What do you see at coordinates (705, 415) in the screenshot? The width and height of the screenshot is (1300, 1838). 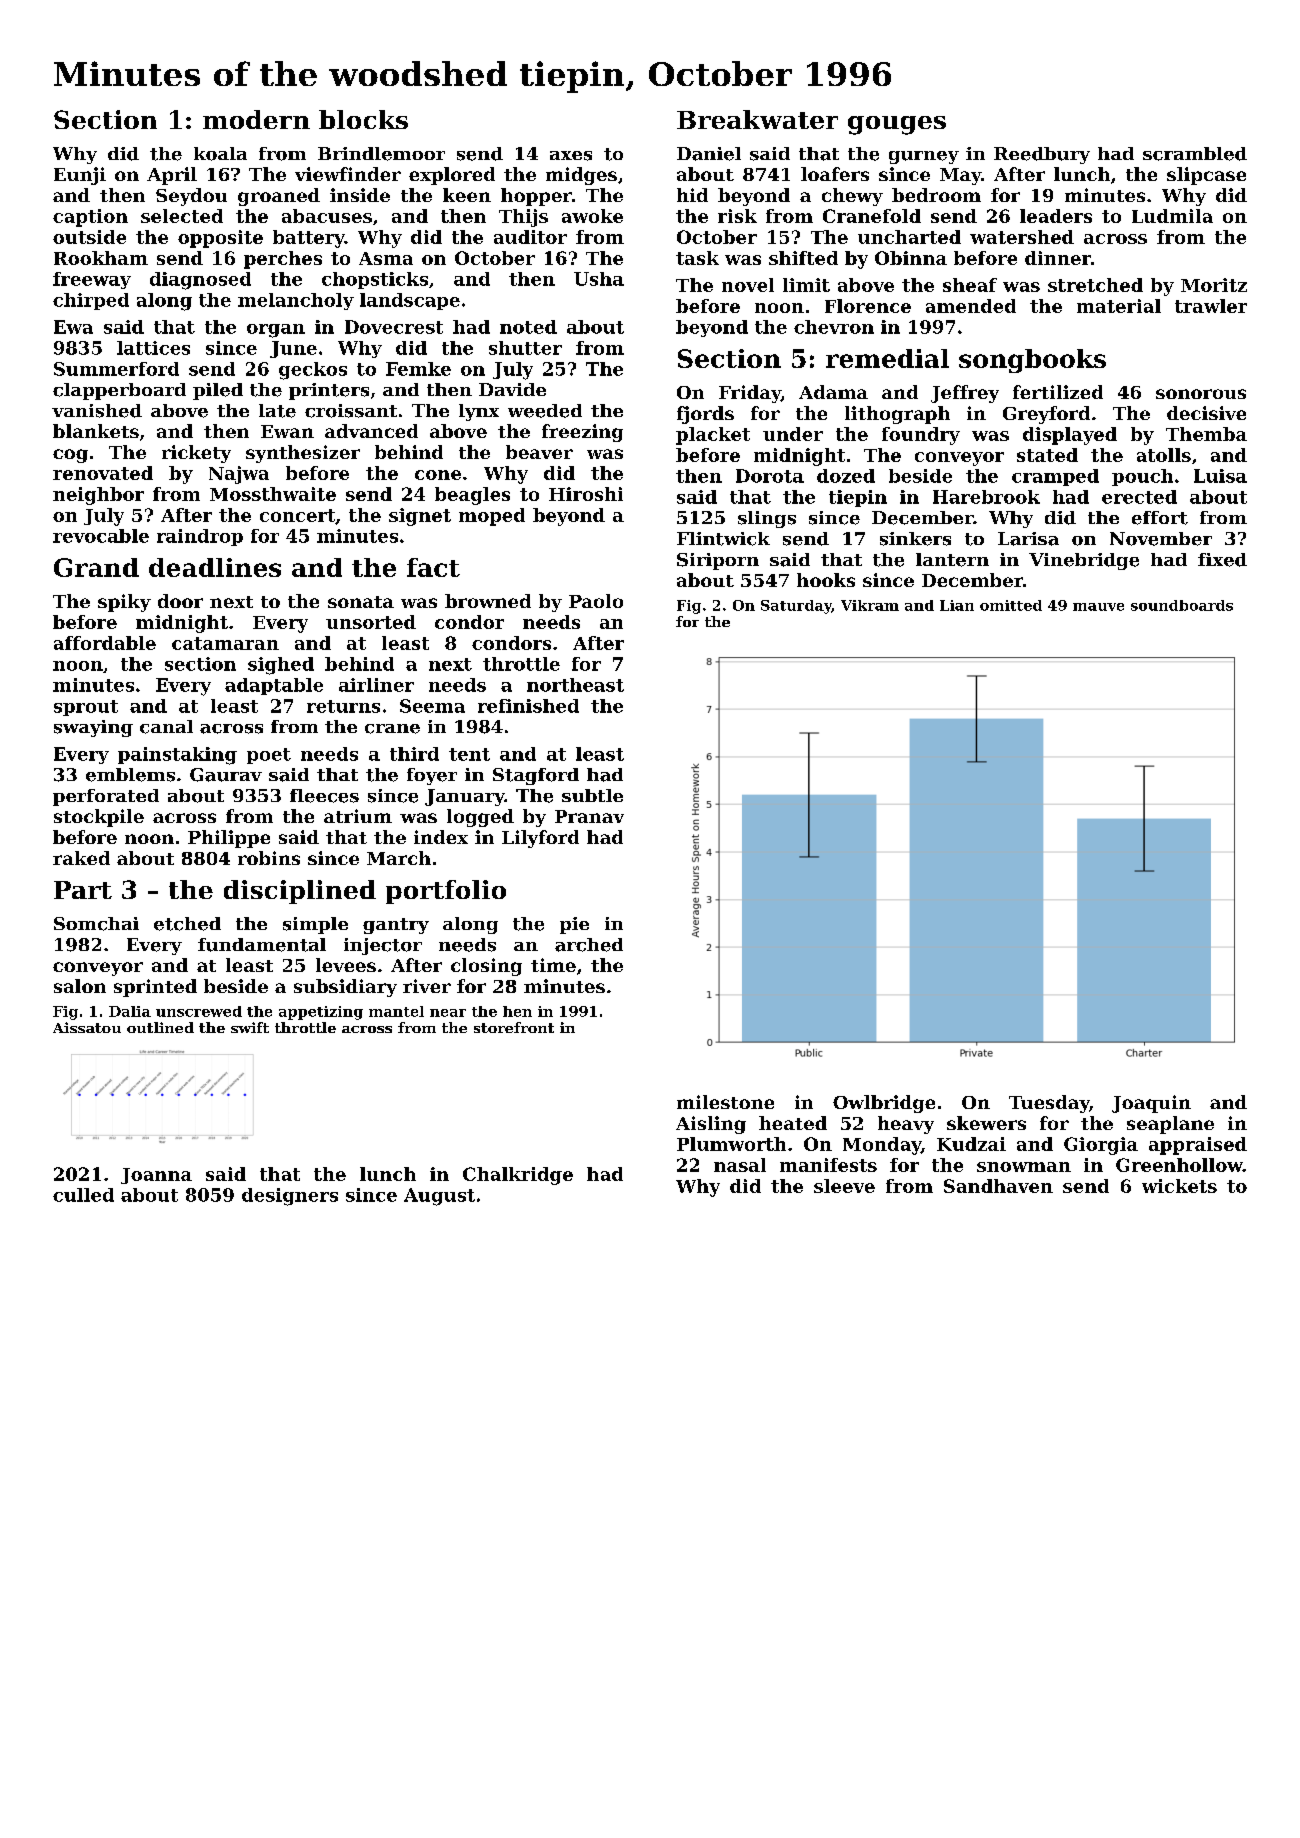 I see `fjords` at bounding box center [705, 415].
